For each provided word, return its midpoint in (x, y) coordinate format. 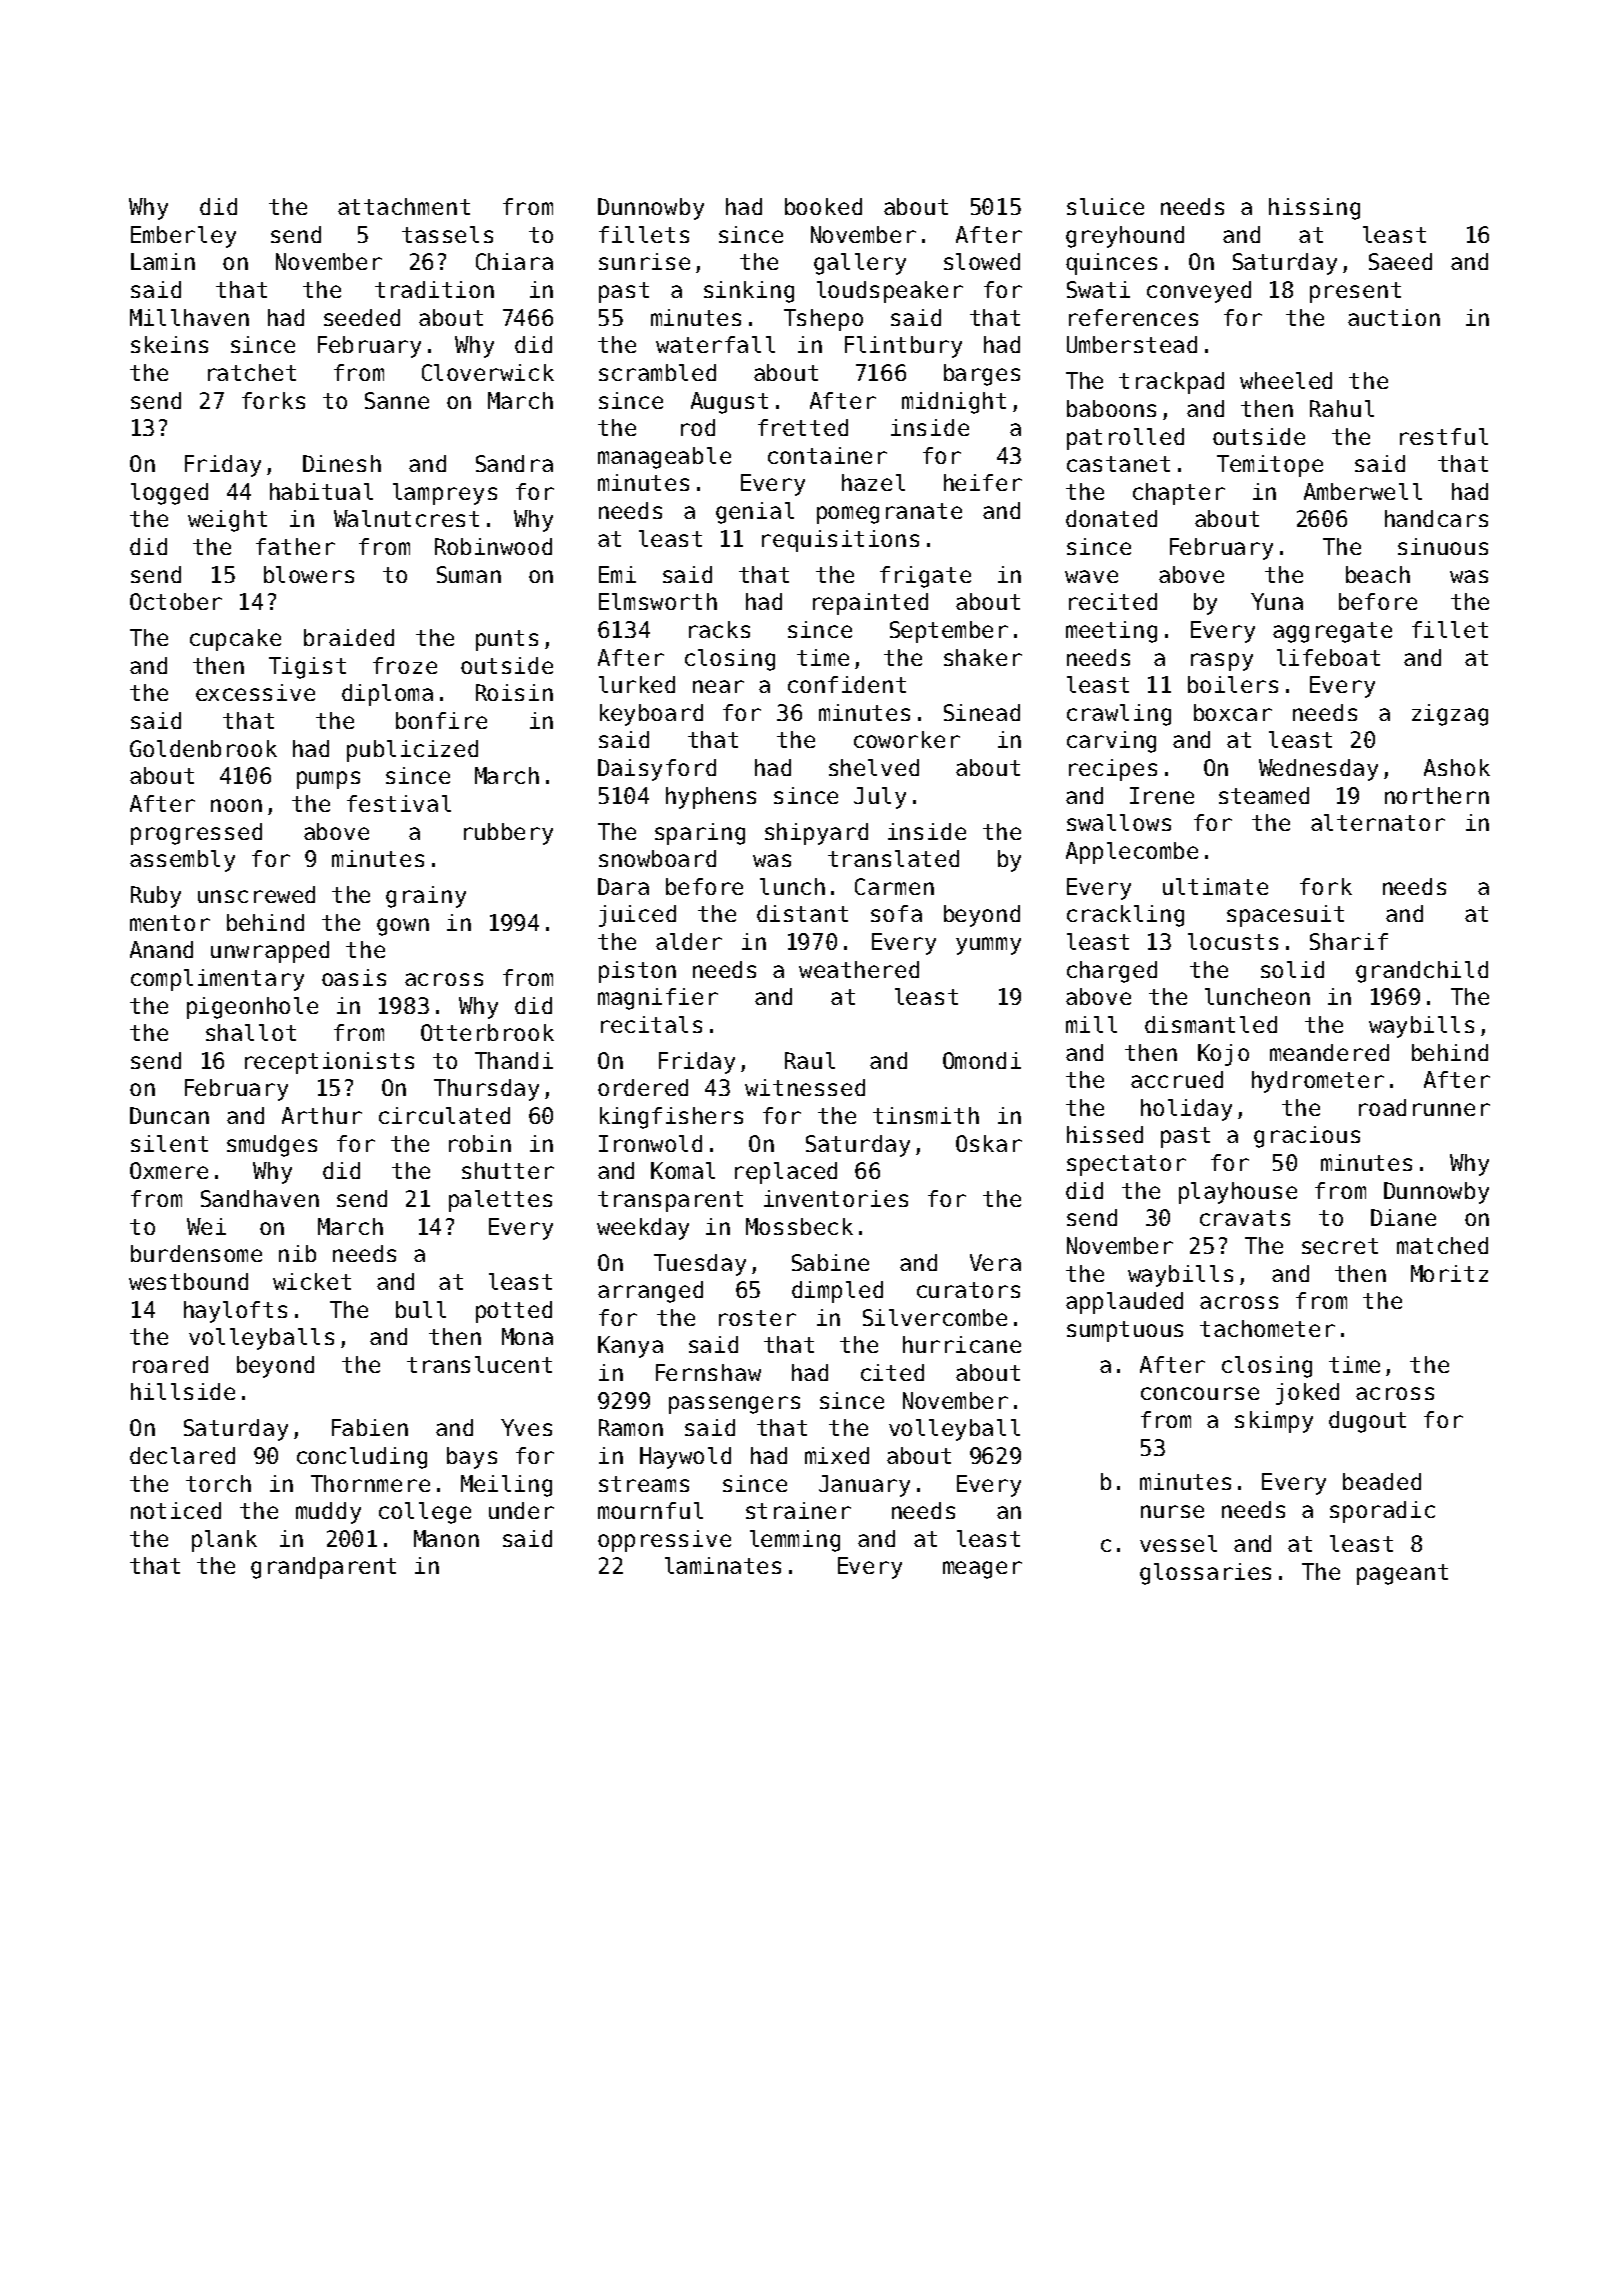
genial (755, 513)
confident (847, 684)
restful (1444, 436)
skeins (169, 344)
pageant (1402, 1574)
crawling (1119, 715)
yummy (988, 946)
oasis (354, 977)
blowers (309, 574)
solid (1292, 969)
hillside (183, 1391)
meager (982, 1570)
